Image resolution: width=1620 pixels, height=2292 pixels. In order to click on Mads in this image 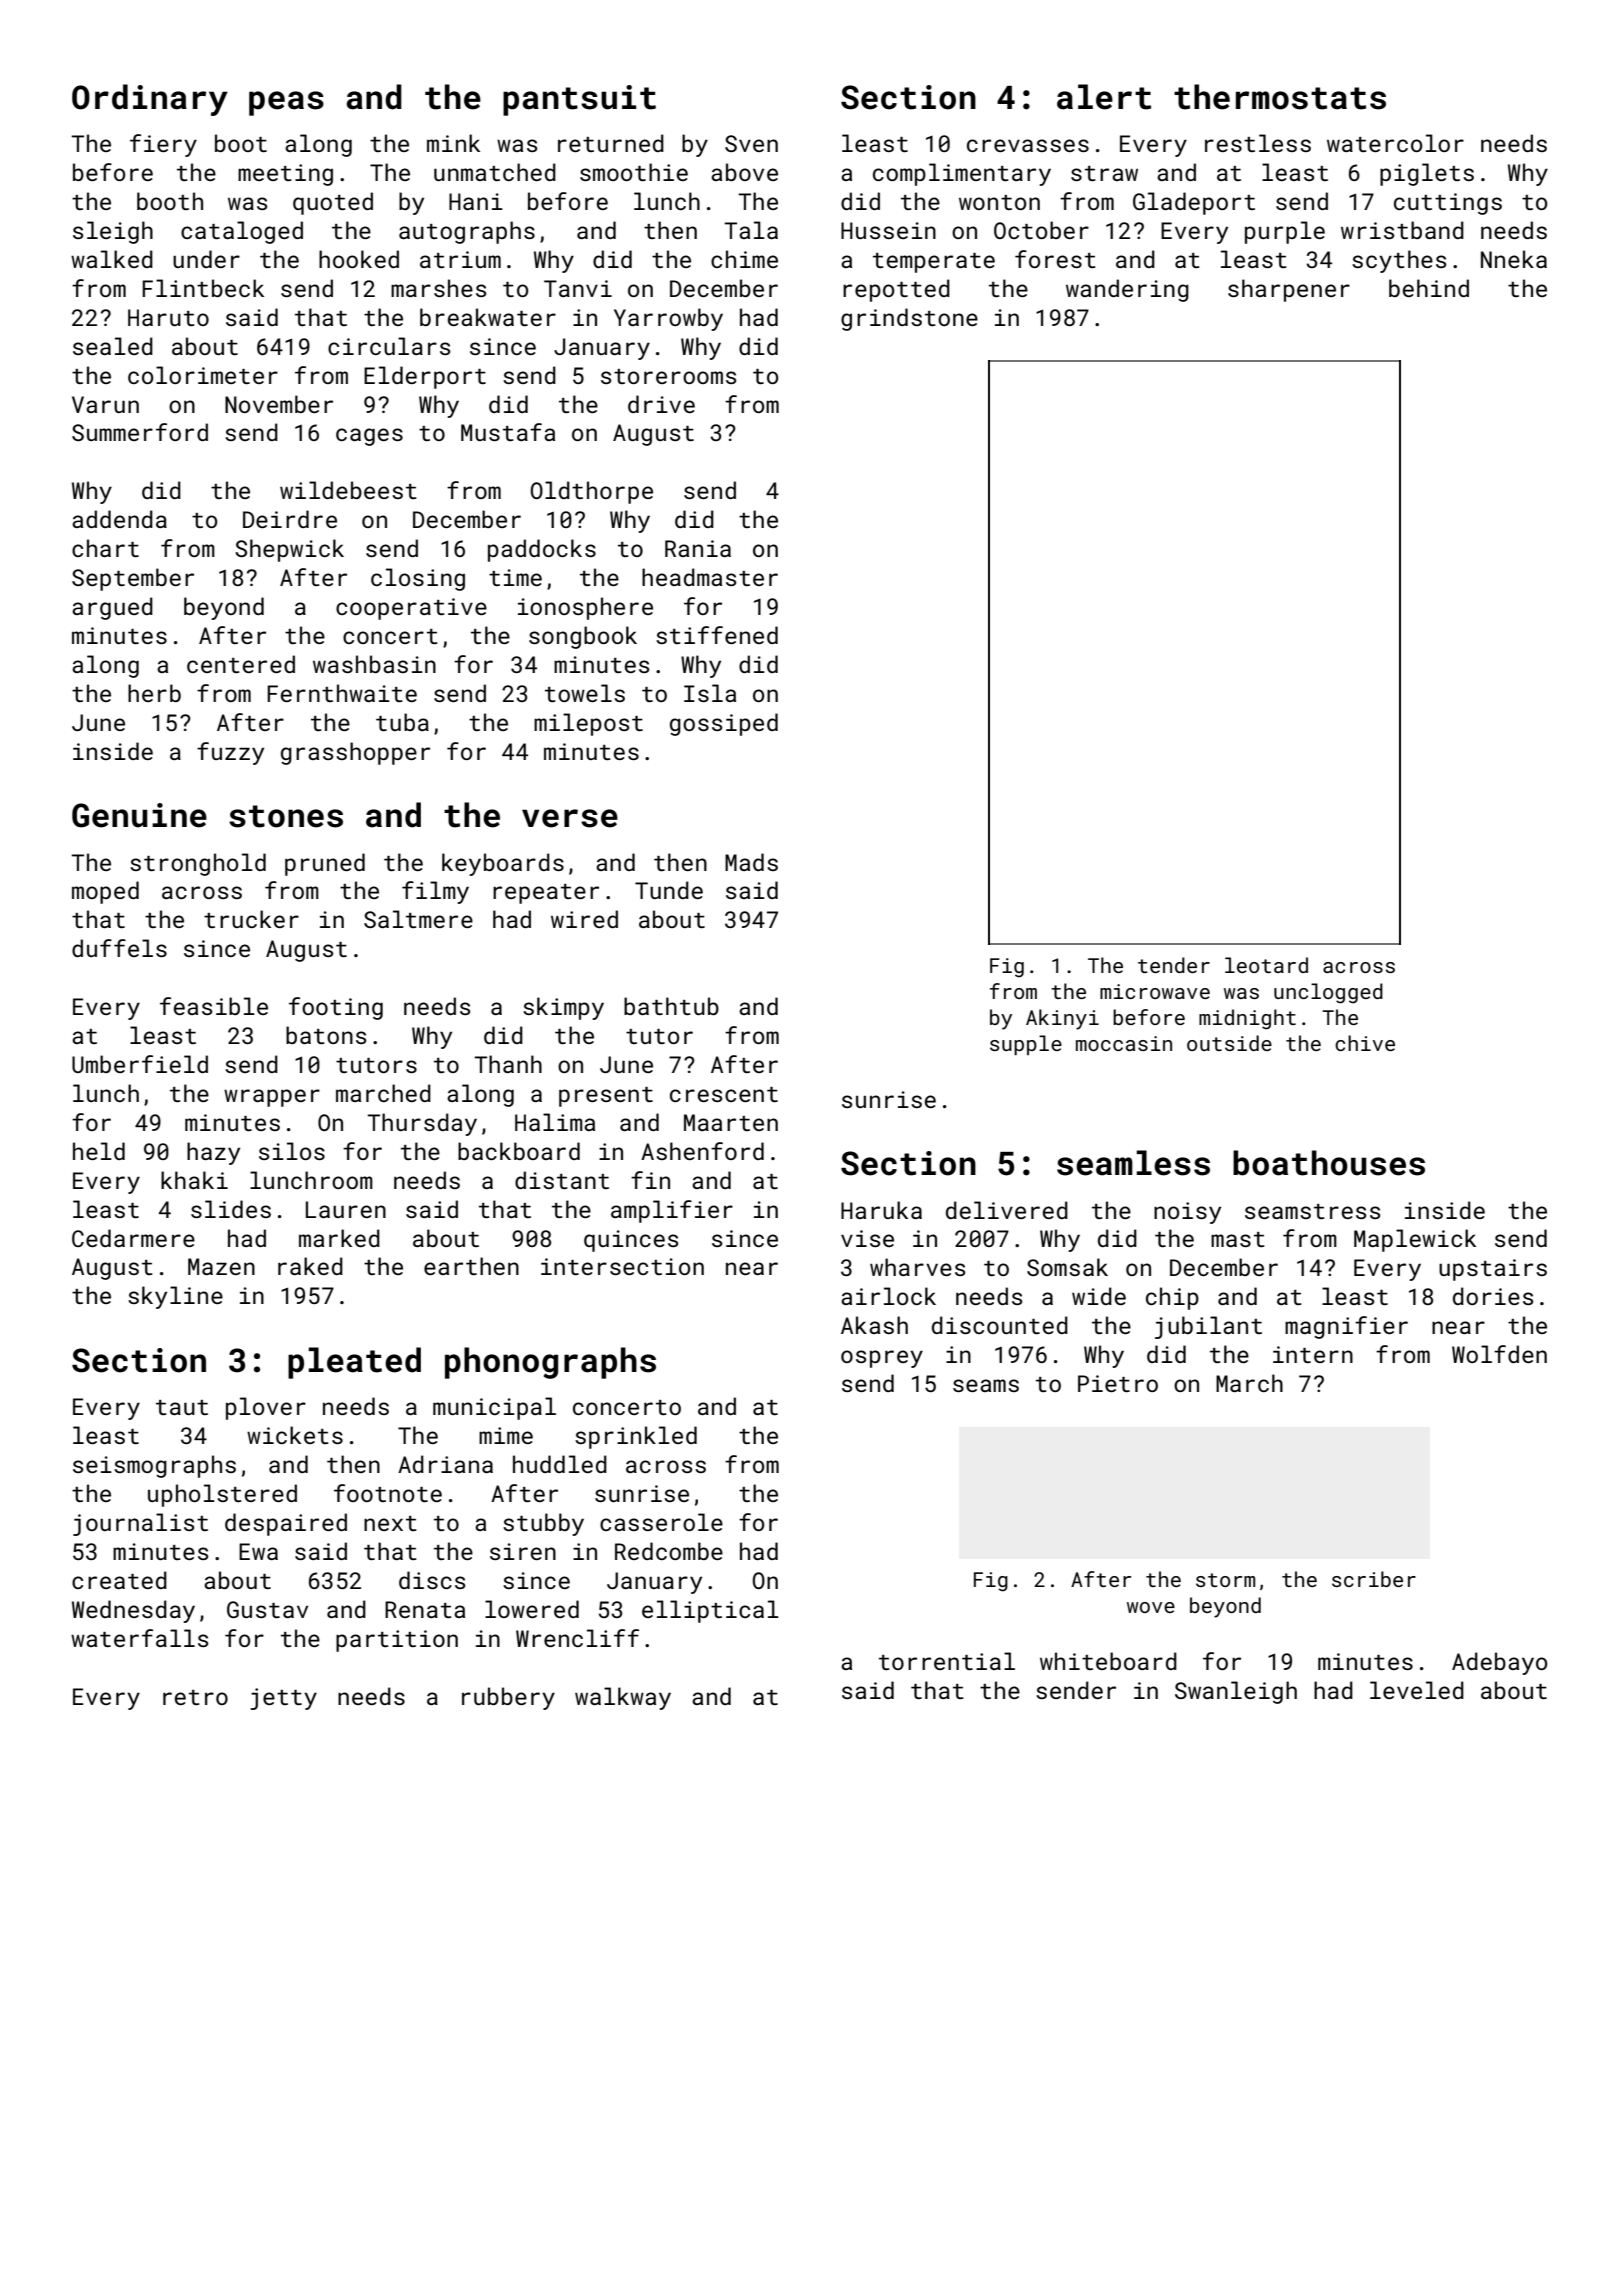, I will do `click(751, 862)`.
